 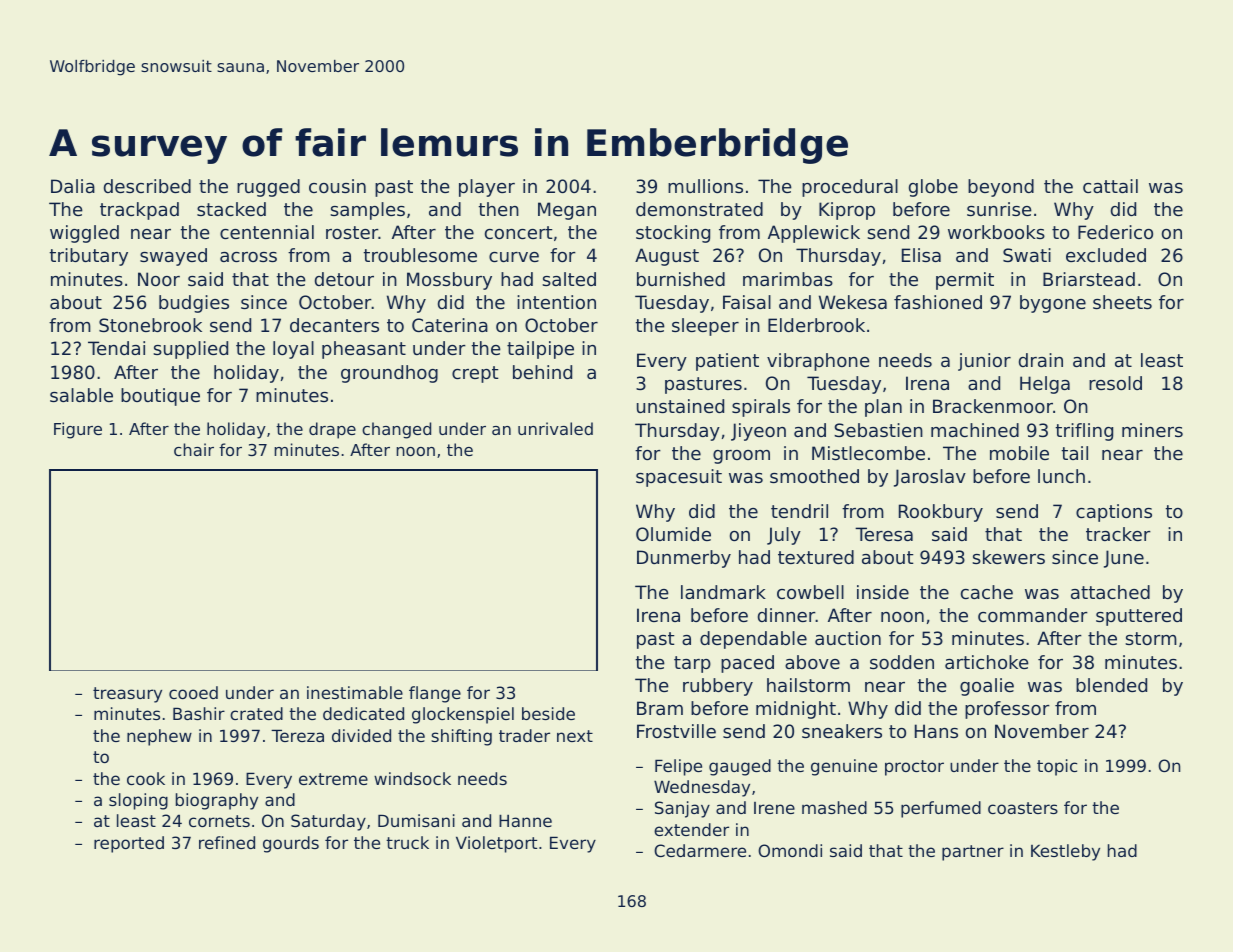 I want to click on sheets, so click(x=1122, y=302).
